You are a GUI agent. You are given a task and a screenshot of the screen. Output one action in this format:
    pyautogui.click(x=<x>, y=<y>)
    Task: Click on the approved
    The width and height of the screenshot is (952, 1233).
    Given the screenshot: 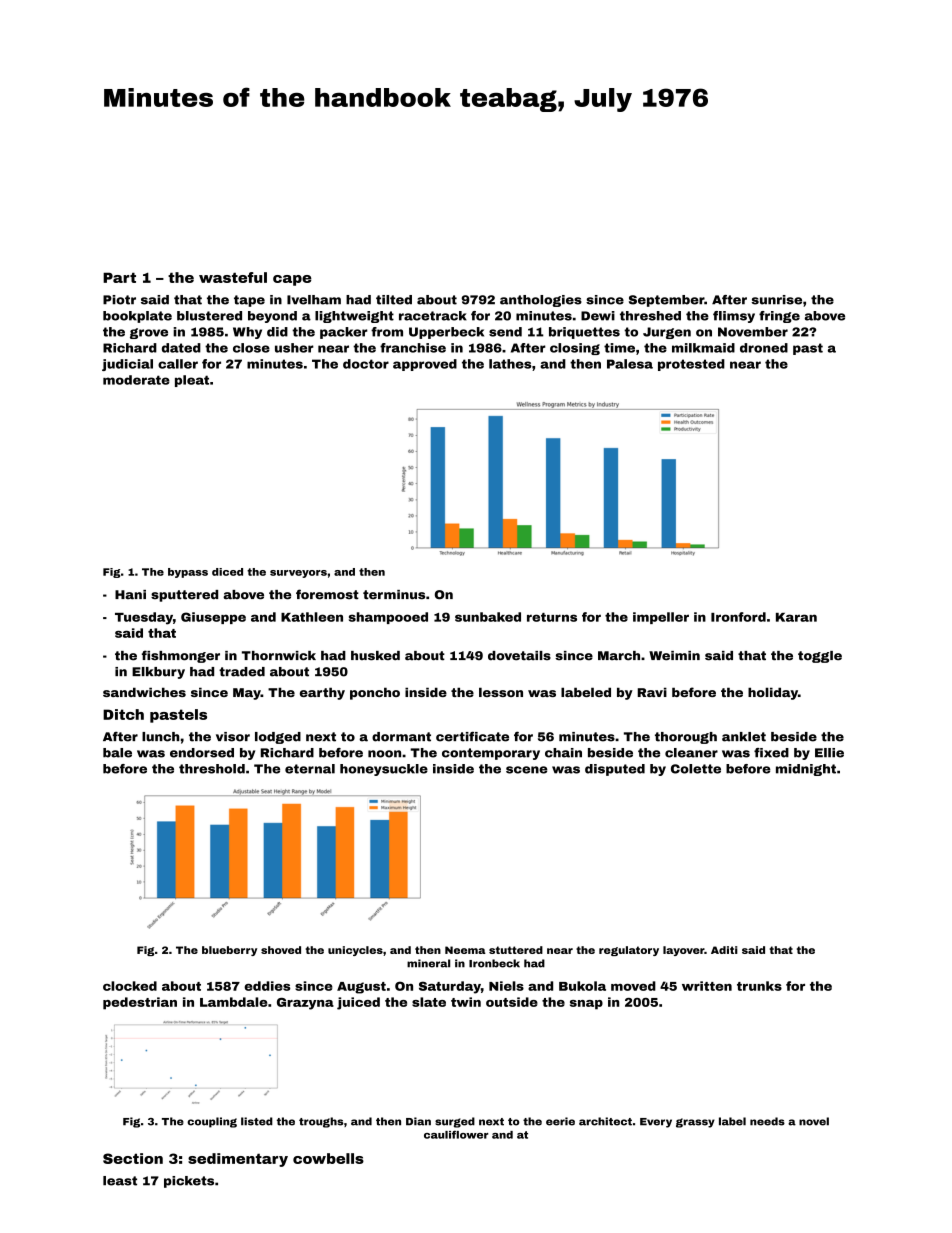 What is the action you would take?
    pyautogui.click(x=425, y=365)
